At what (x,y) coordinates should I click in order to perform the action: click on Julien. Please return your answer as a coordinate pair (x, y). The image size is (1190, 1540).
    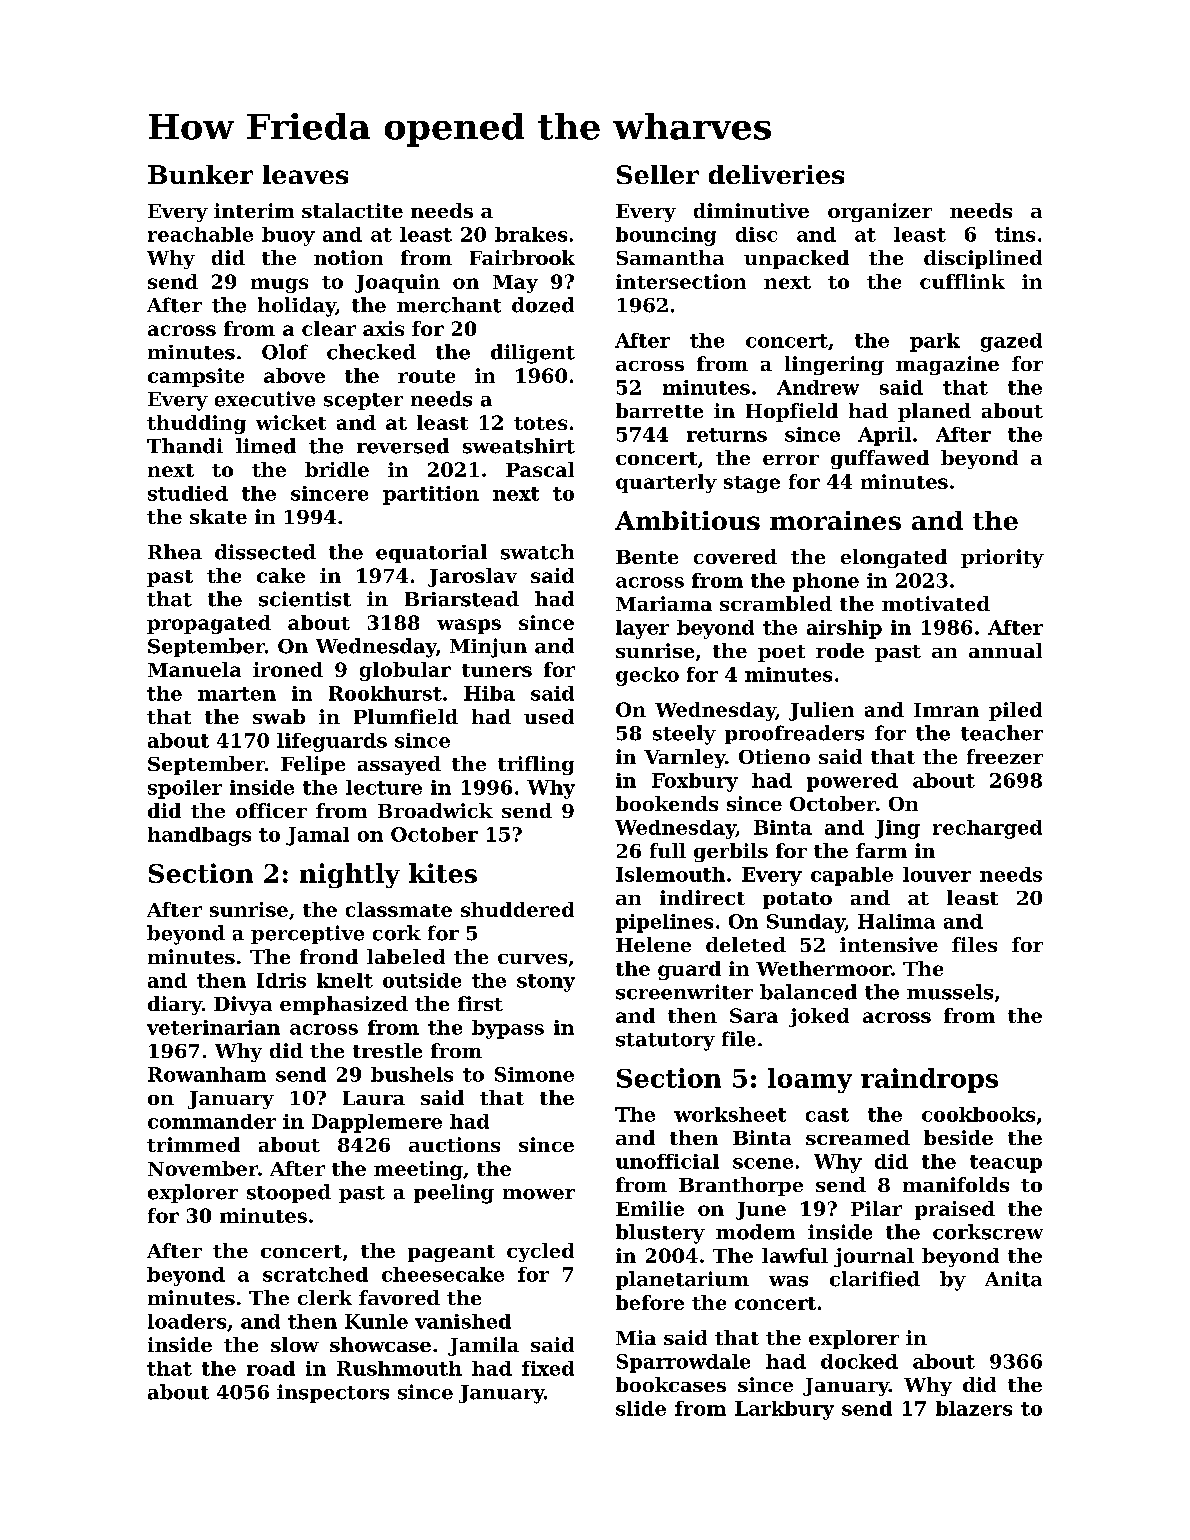
    Looking at the image, I should click on (821, 711).
